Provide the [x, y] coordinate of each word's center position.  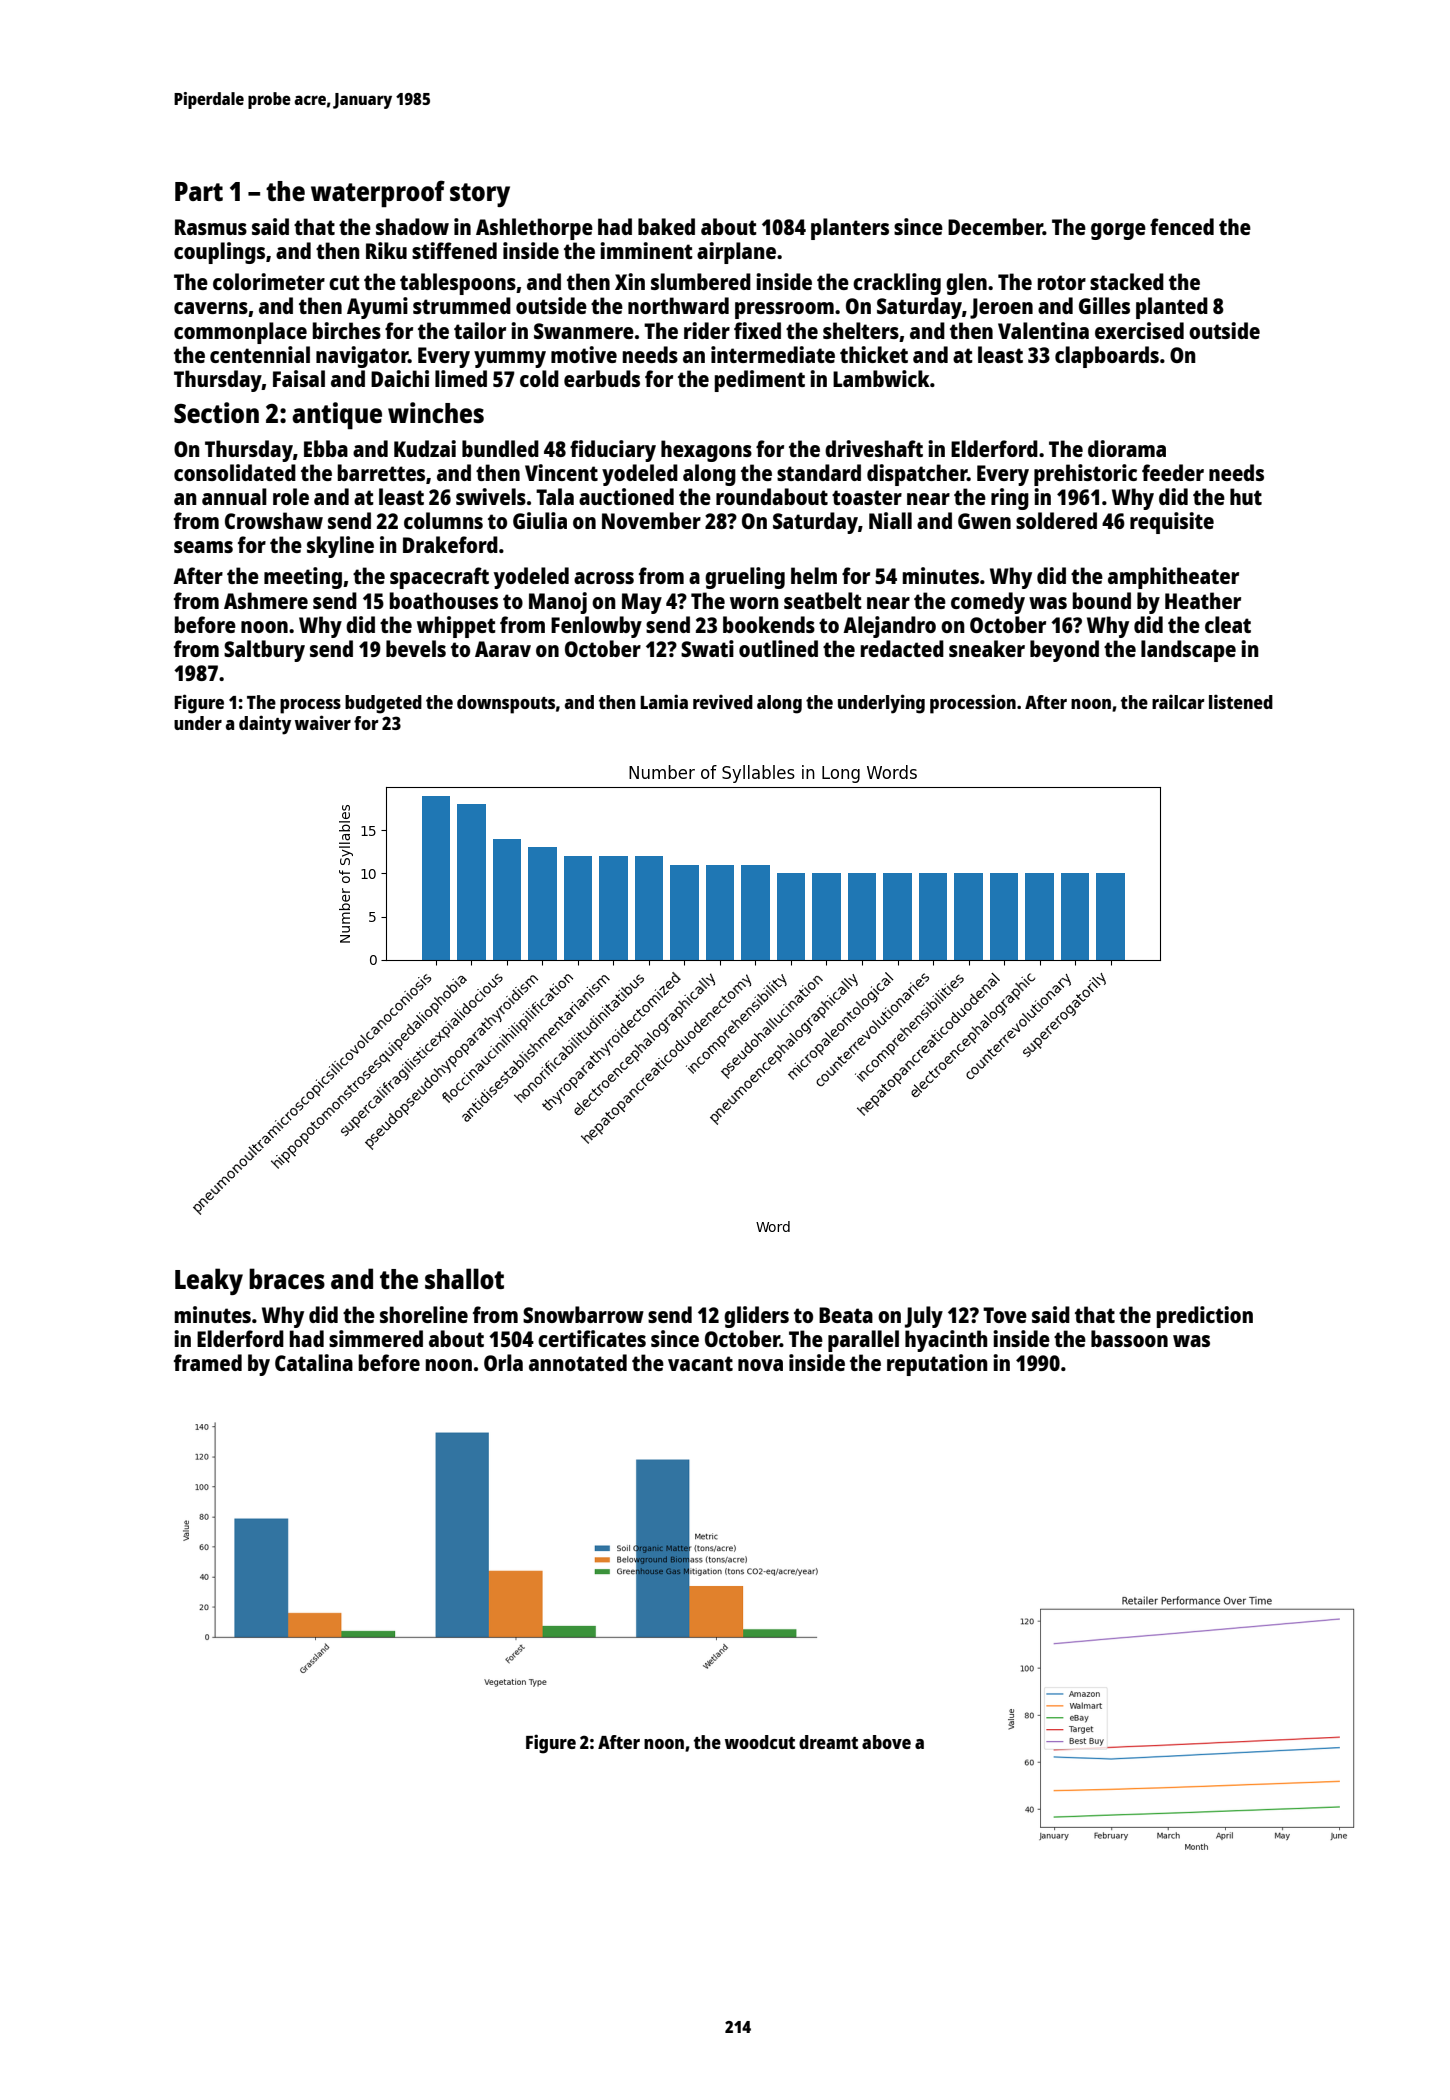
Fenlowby [596, 627]
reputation [937, 1365]
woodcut [760, 1742]
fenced [1182, 226]
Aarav [503, 649]
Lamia [664, 701]
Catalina [314, 1362]
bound [1102, 600]
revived [723, 701]
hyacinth [946, 1341]
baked [666, 226]
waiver [323, 722]
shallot [464, 1278]
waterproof [378, 193]
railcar [1178, 701]
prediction [1205, 1317]
